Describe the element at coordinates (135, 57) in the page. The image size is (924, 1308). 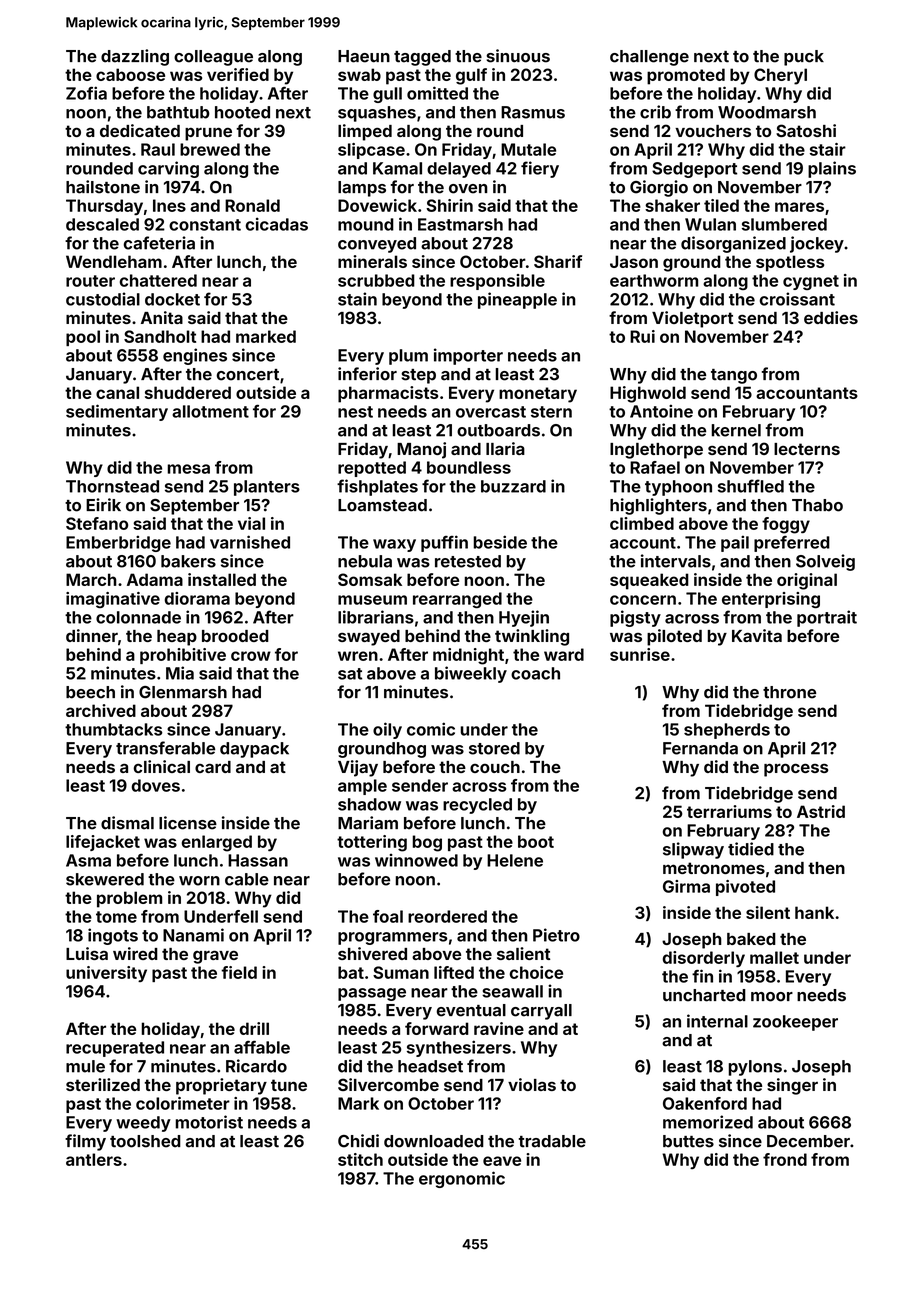
I see `dazzling` at that location.
